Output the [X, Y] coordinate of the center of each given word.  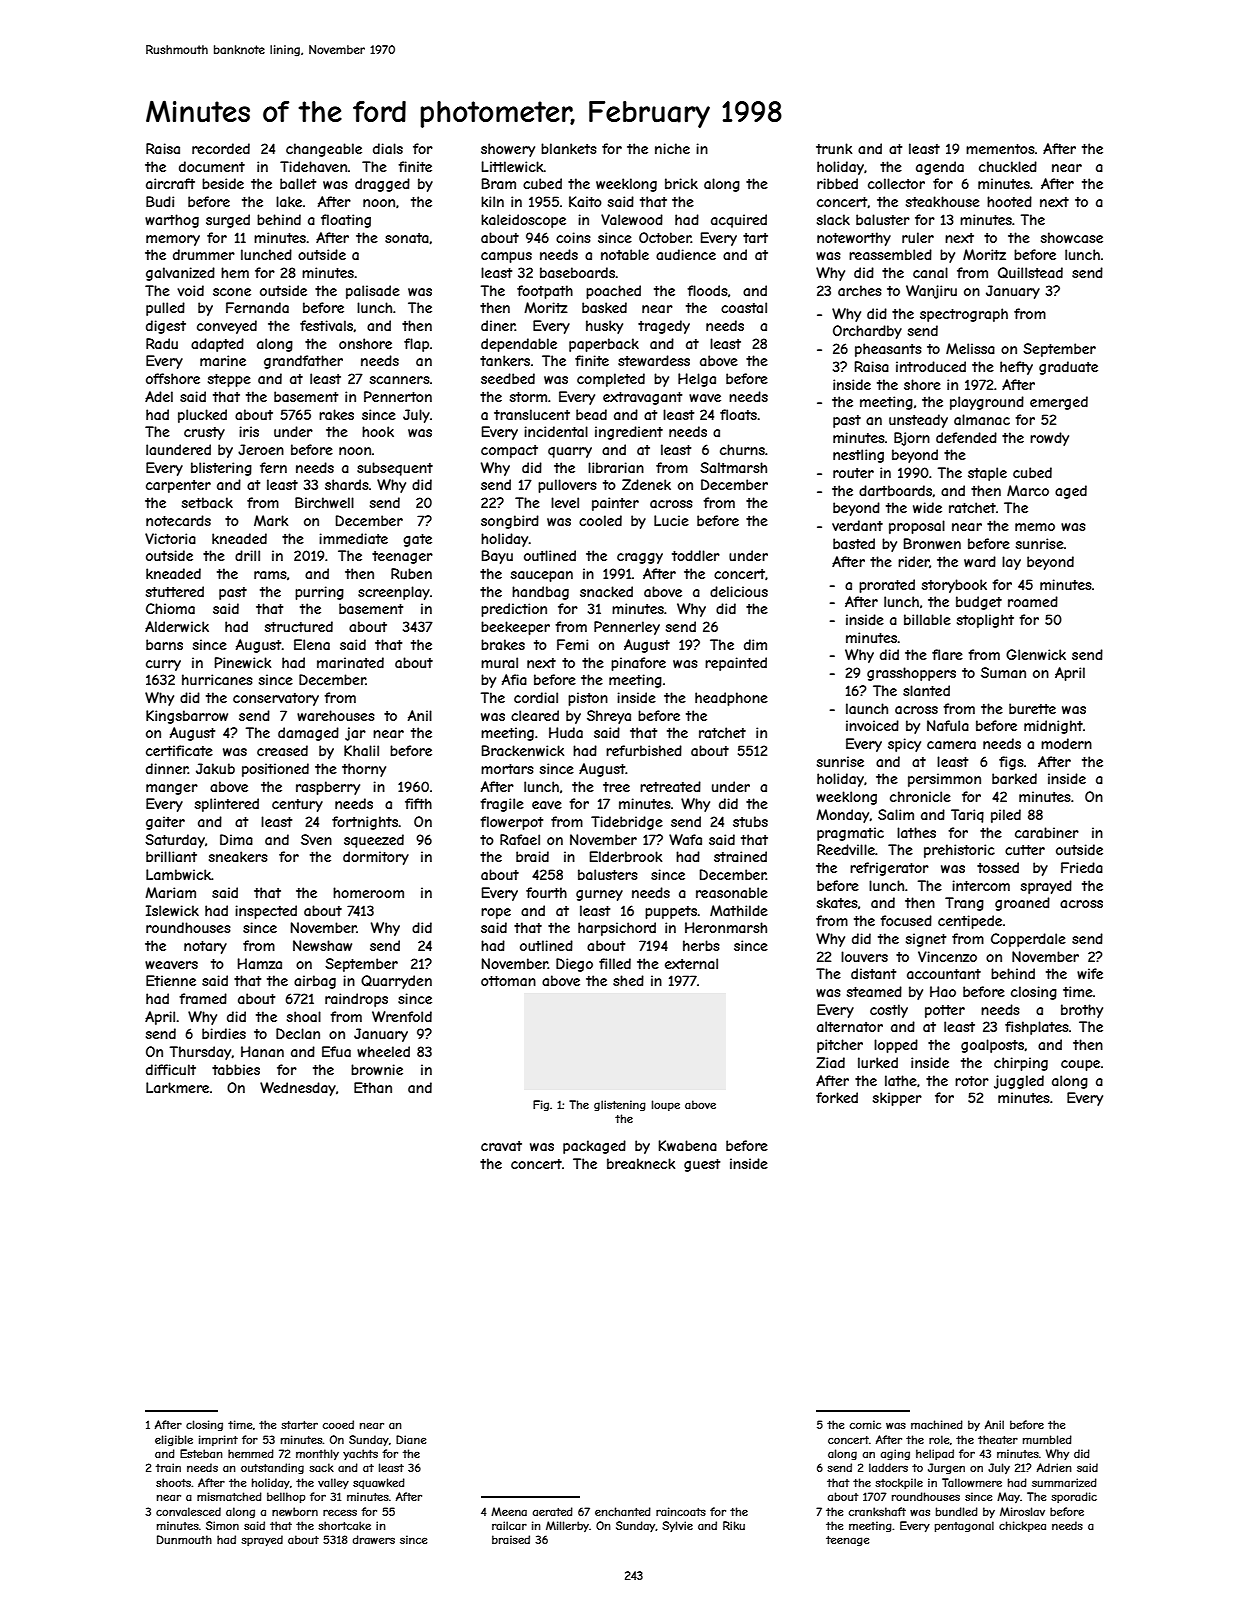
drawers [373, 1539]
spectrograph [964, 315]
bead [591, 414]
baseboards [577, 272]
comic [865, 1424]
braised [511, 1539]
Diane [411, 1439]
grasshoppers [911, 674]
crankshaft [877, 1511]
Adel [159, 396]
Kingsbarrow [187, 717]
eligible [174, 1440]
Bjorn [912, 439]
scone [232, 292]
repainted [736, 664]
